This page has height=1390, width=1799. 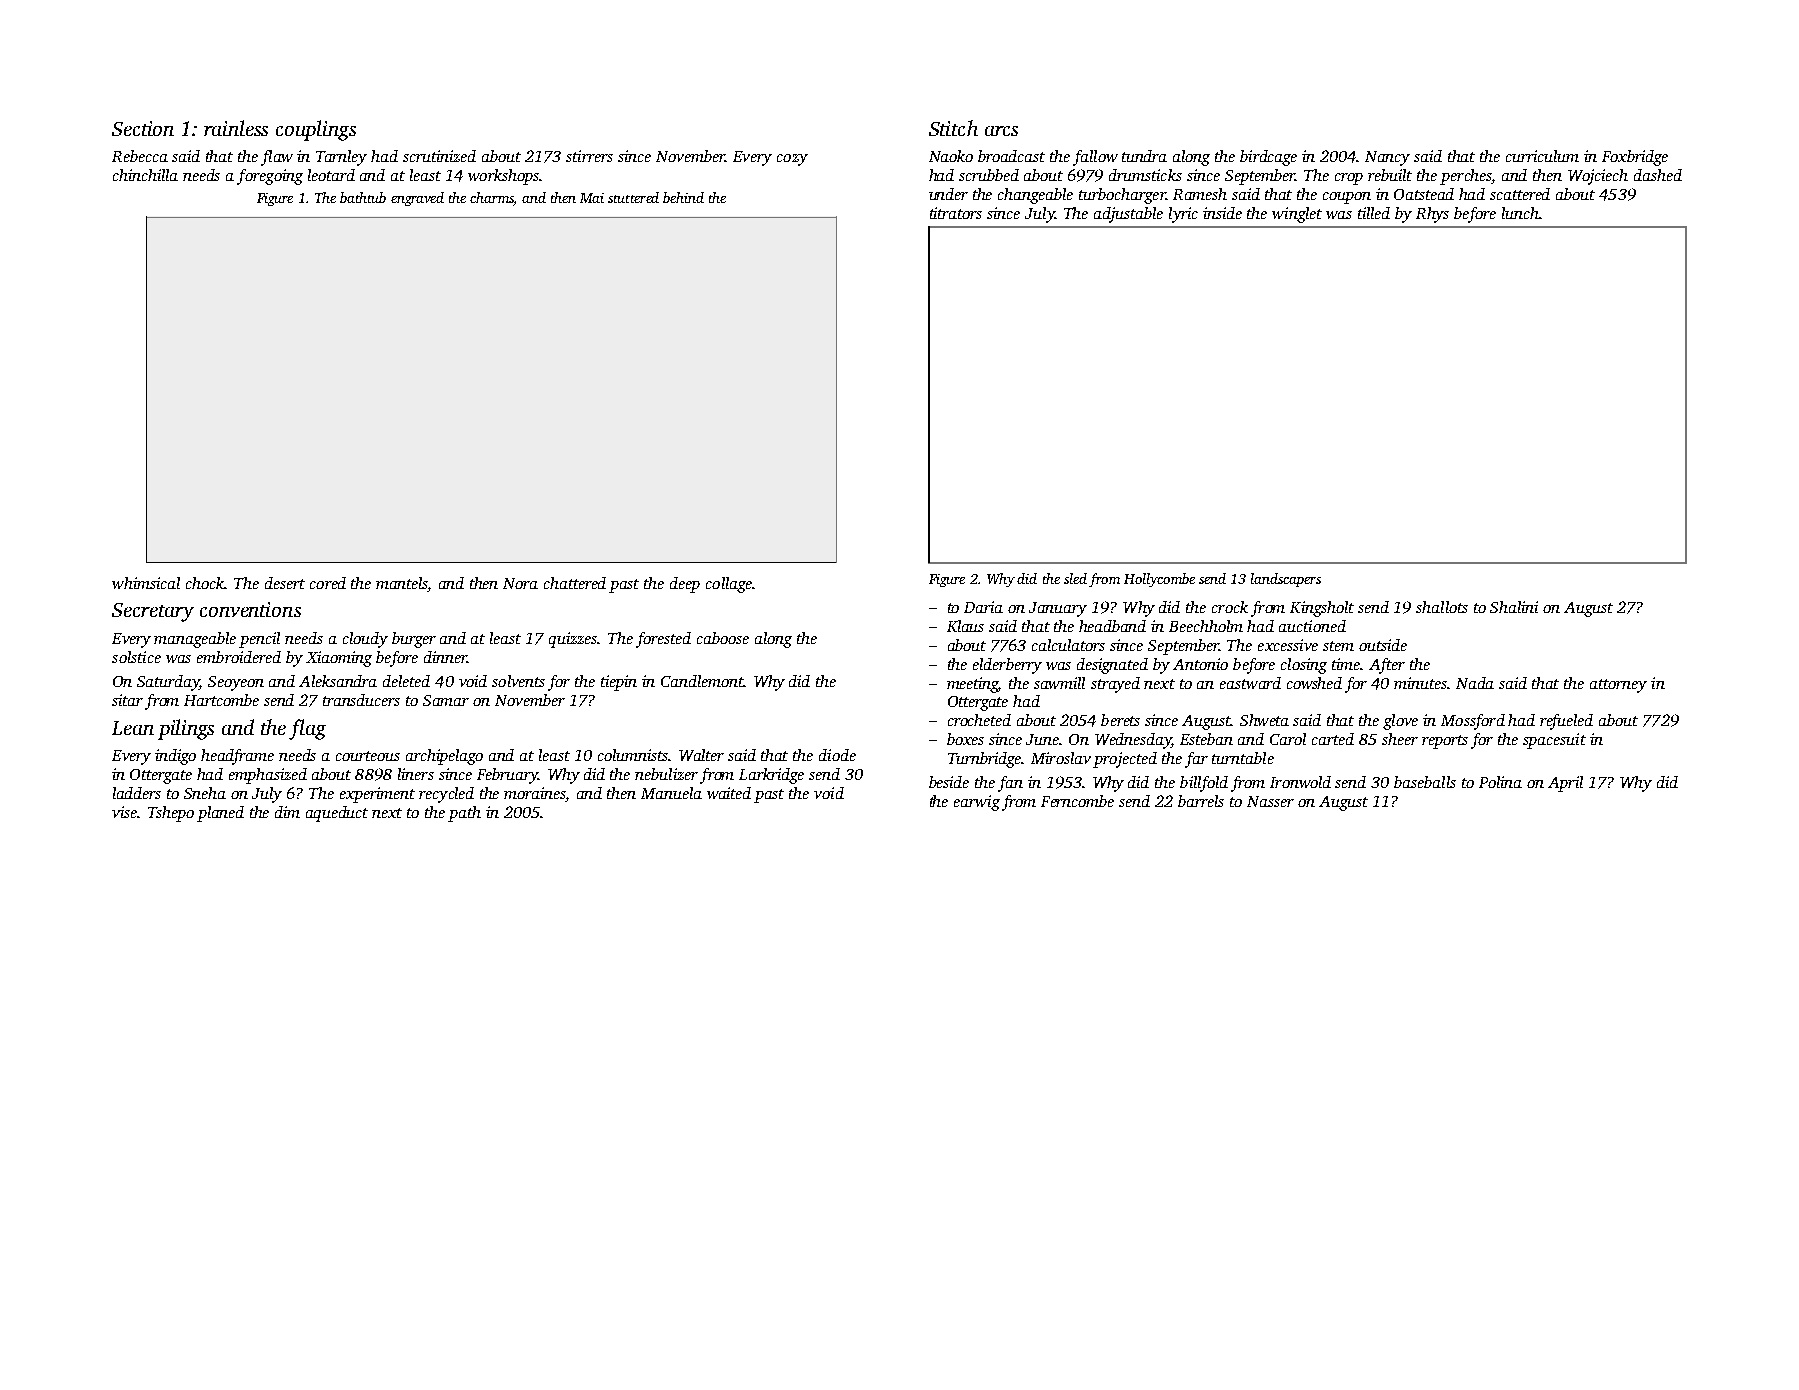 What do you see at coordinates (977, 803) in the page?
I see `earwig` at bounding box center [977, 803].
